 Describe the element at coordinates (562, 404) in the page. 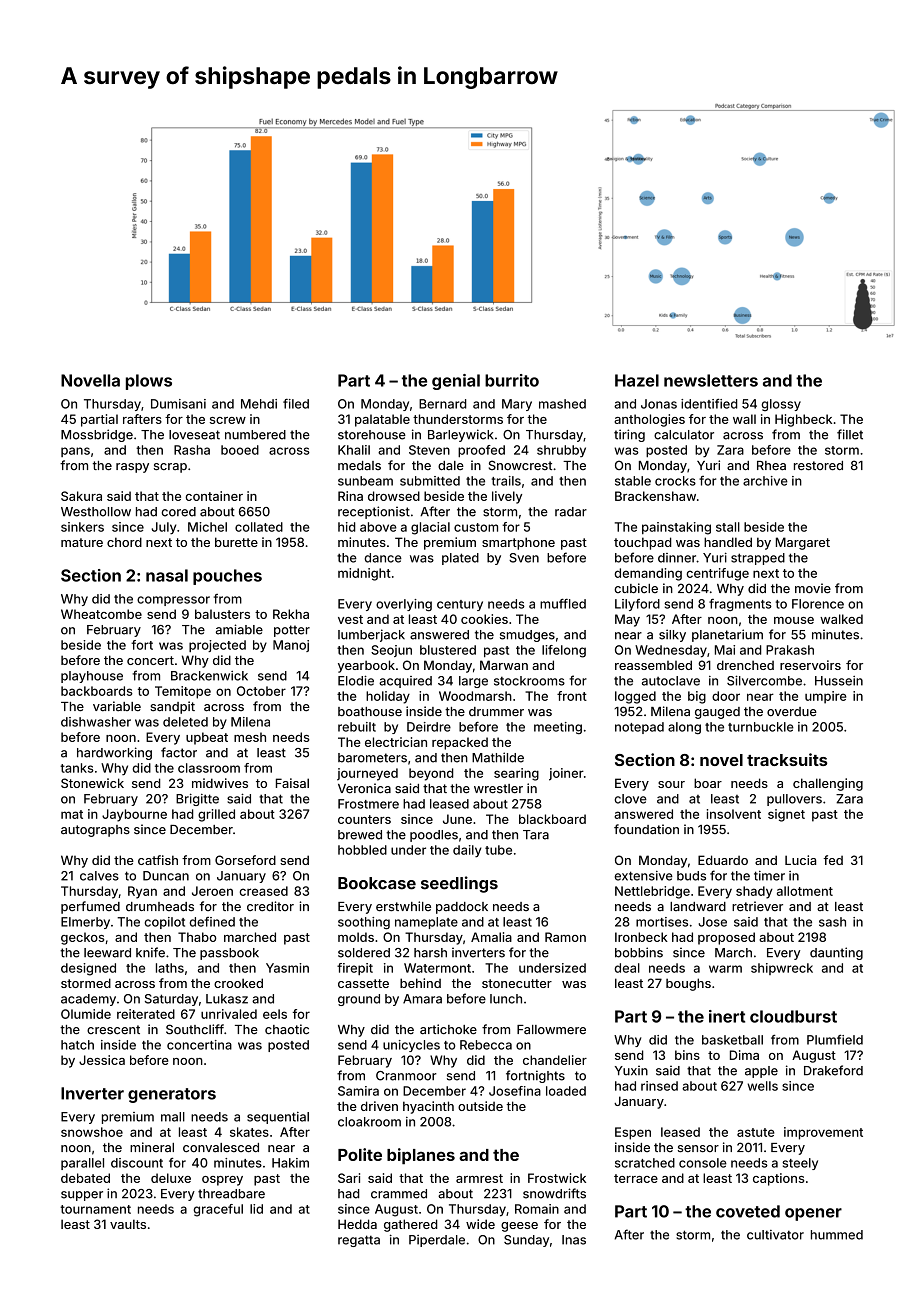

I see `mashed` at that location.
